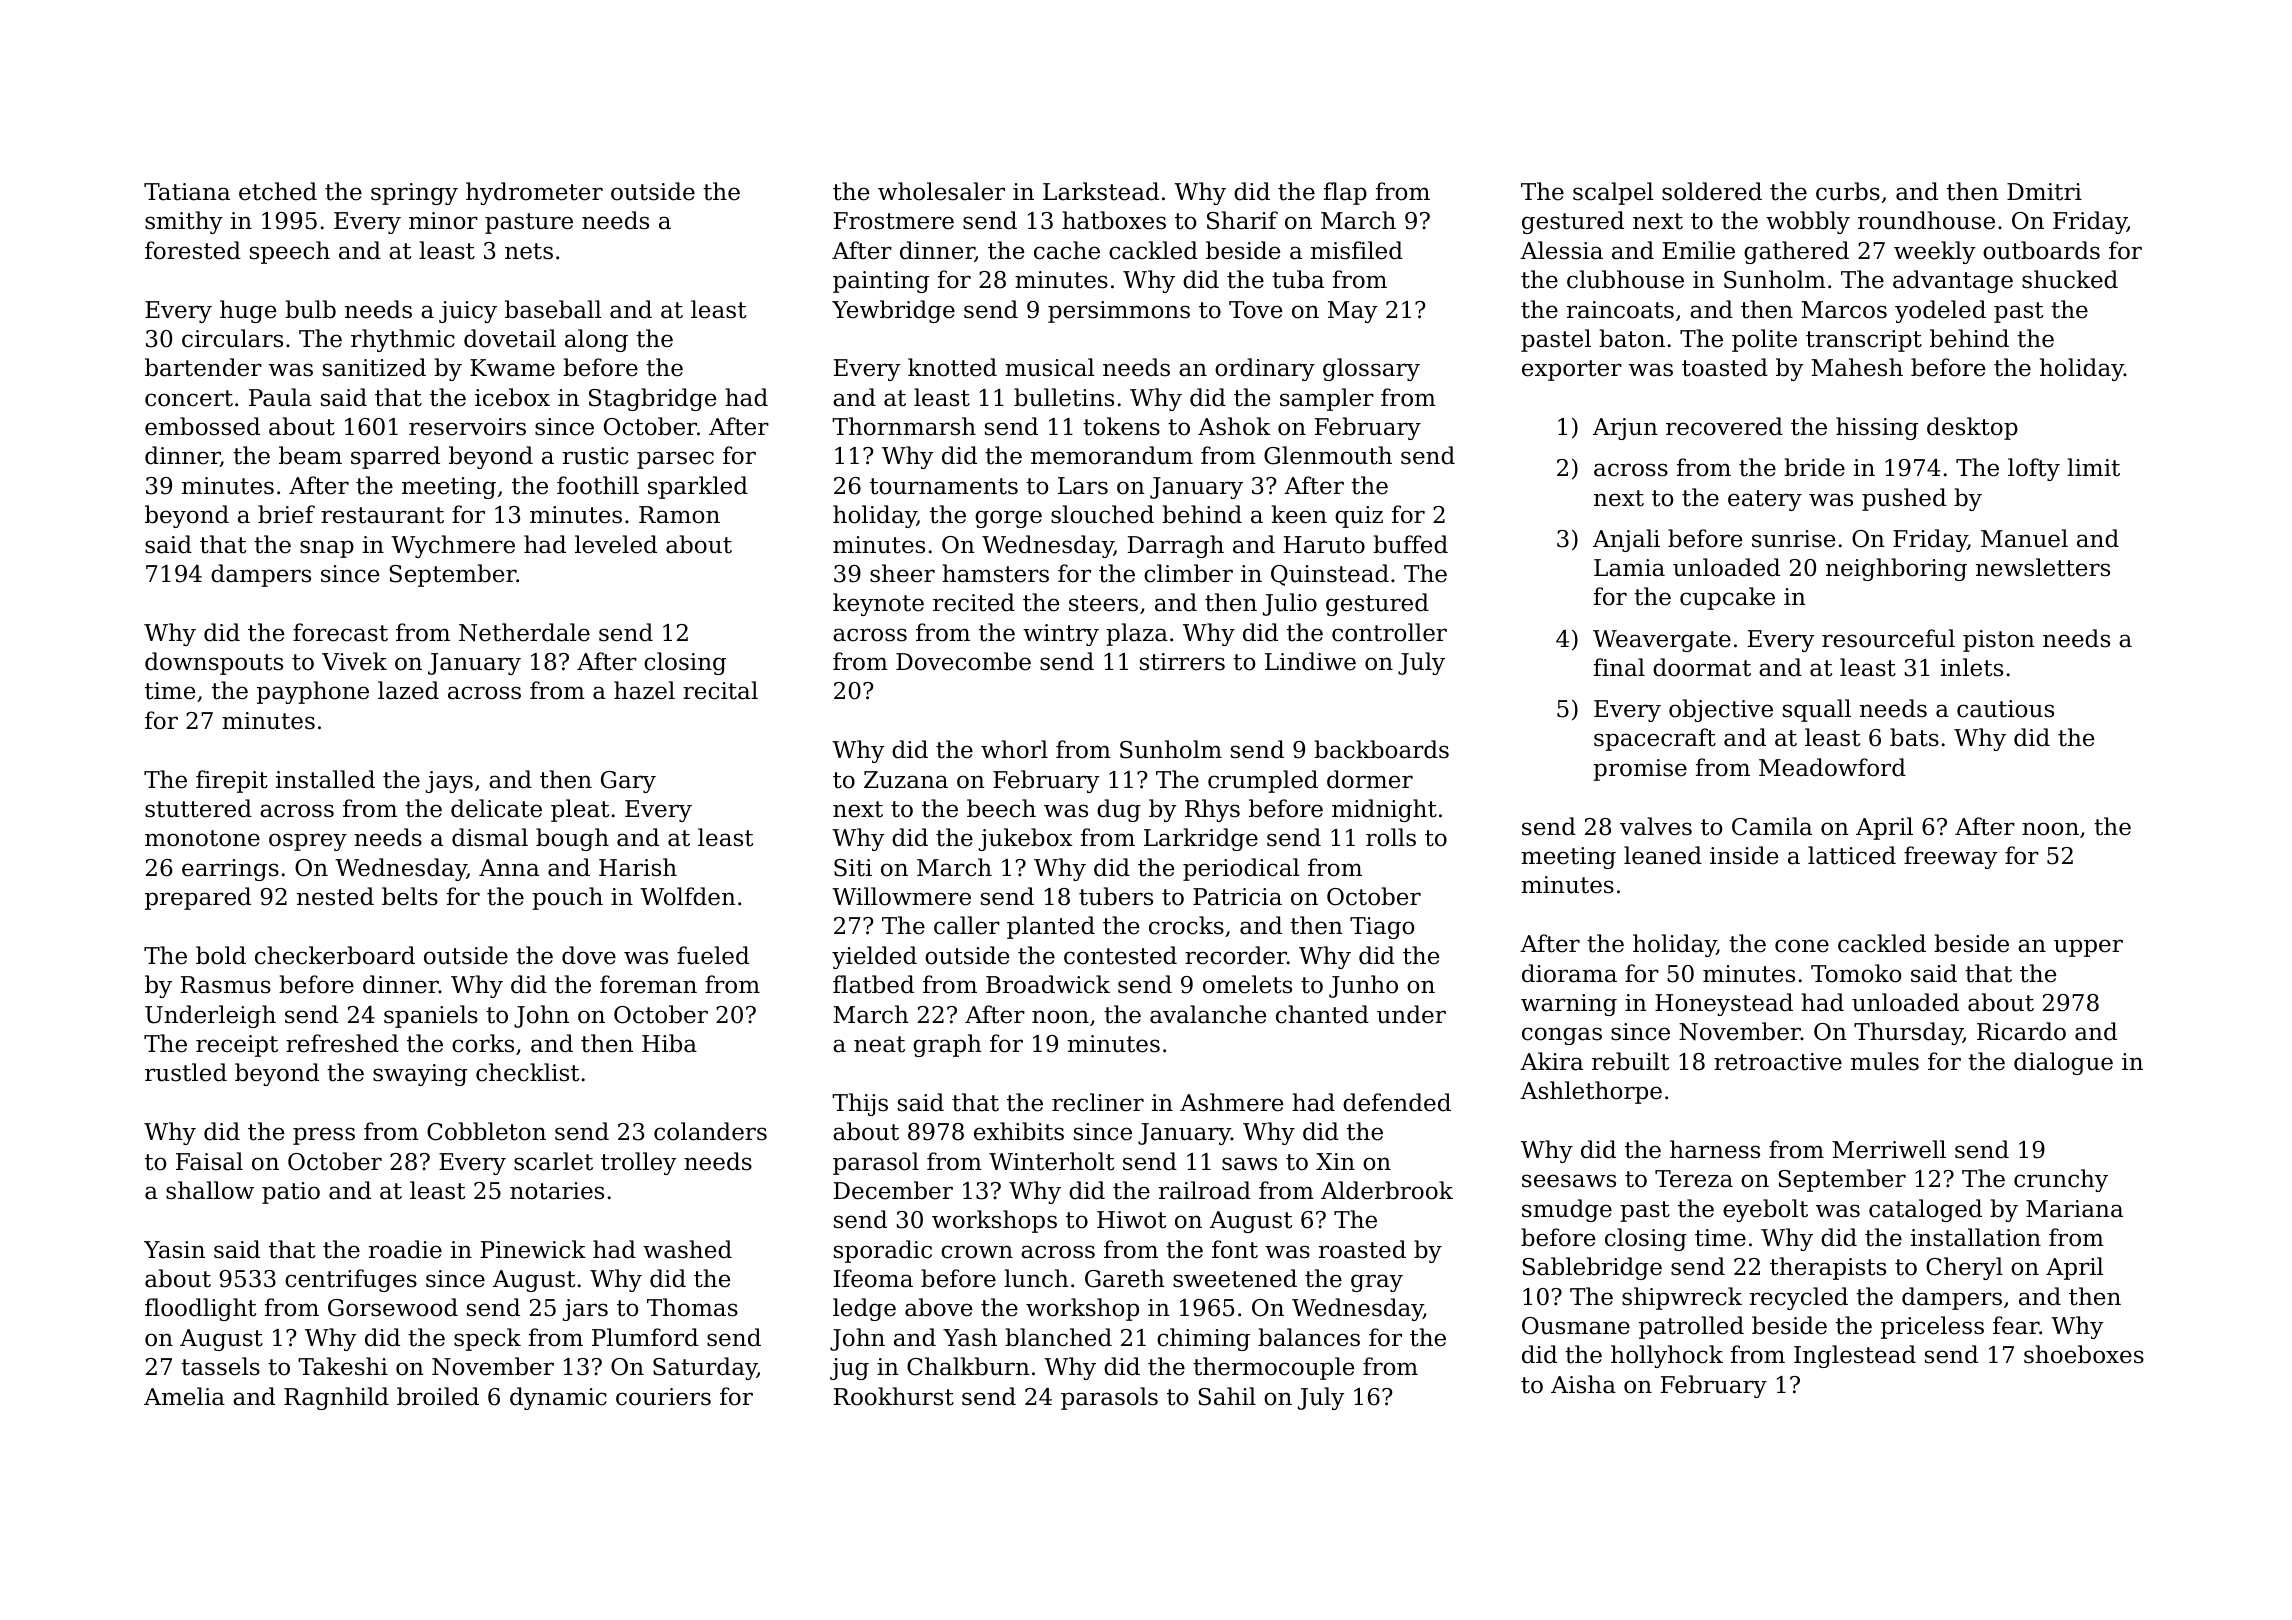  Describe the element at coordinates (1389, 632) in the screenshot. I see `controller` at that location.
